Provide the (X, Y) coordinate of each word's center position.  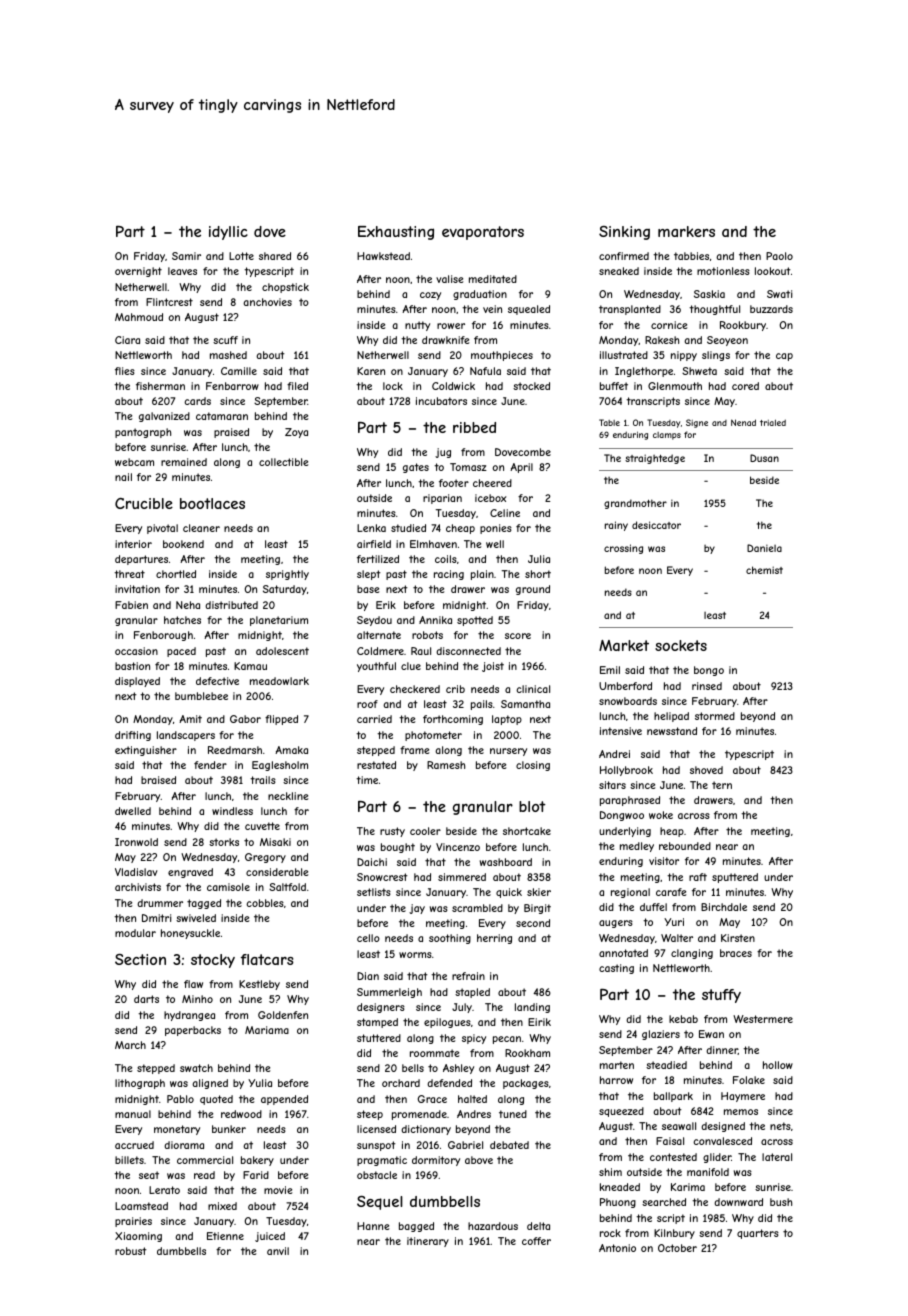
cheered (492, 483)
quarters (758, 1234)
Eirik (539, 1022)
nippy (684, 356)
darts (146, 999)
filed (297, 386)
